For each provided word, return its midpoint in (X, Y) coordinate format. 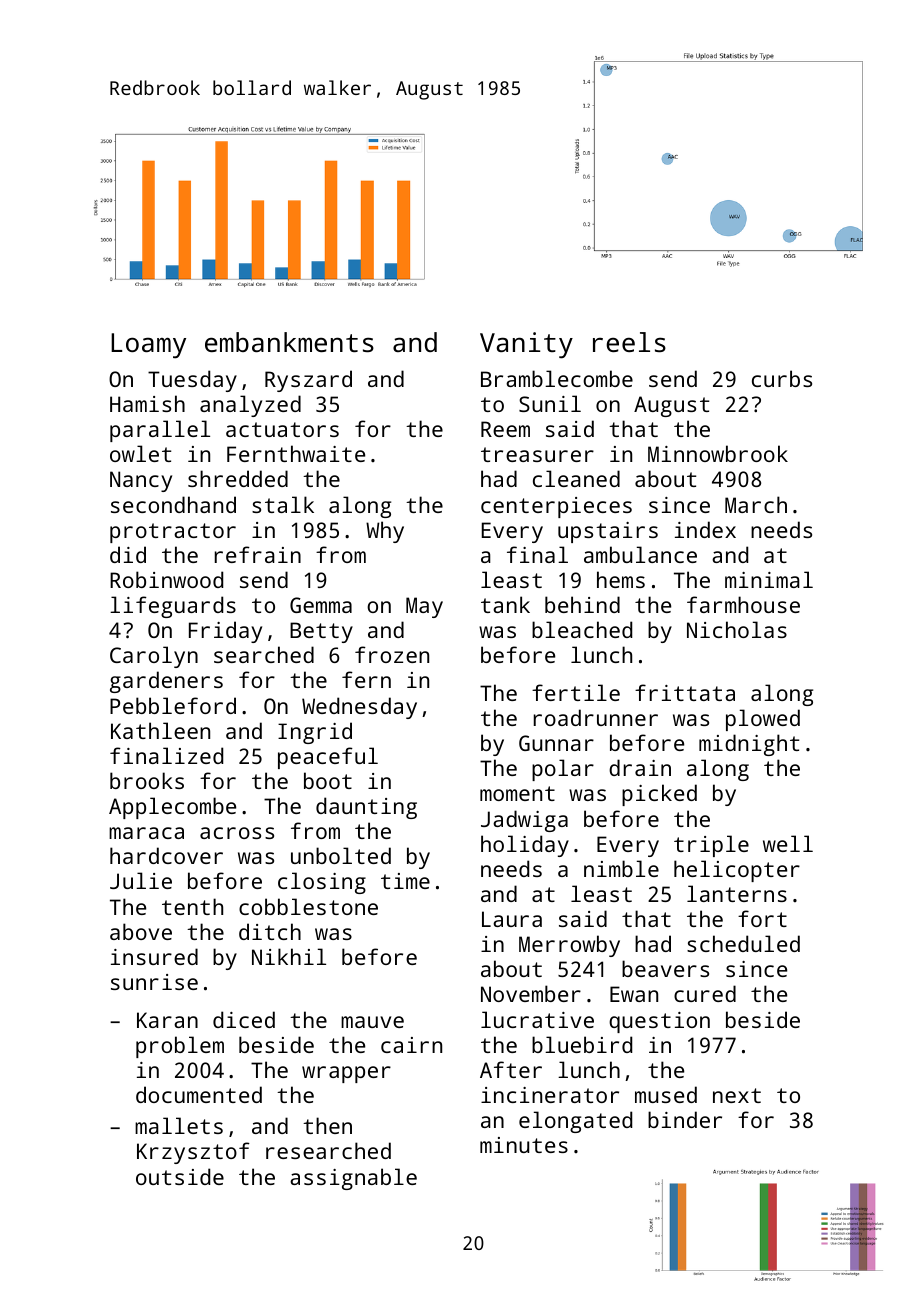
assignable (353, 1179)
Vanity (526, 345)
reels (629, 342)
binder (685, 1119)
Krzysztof (193, 1153)
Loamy (148, 346)
